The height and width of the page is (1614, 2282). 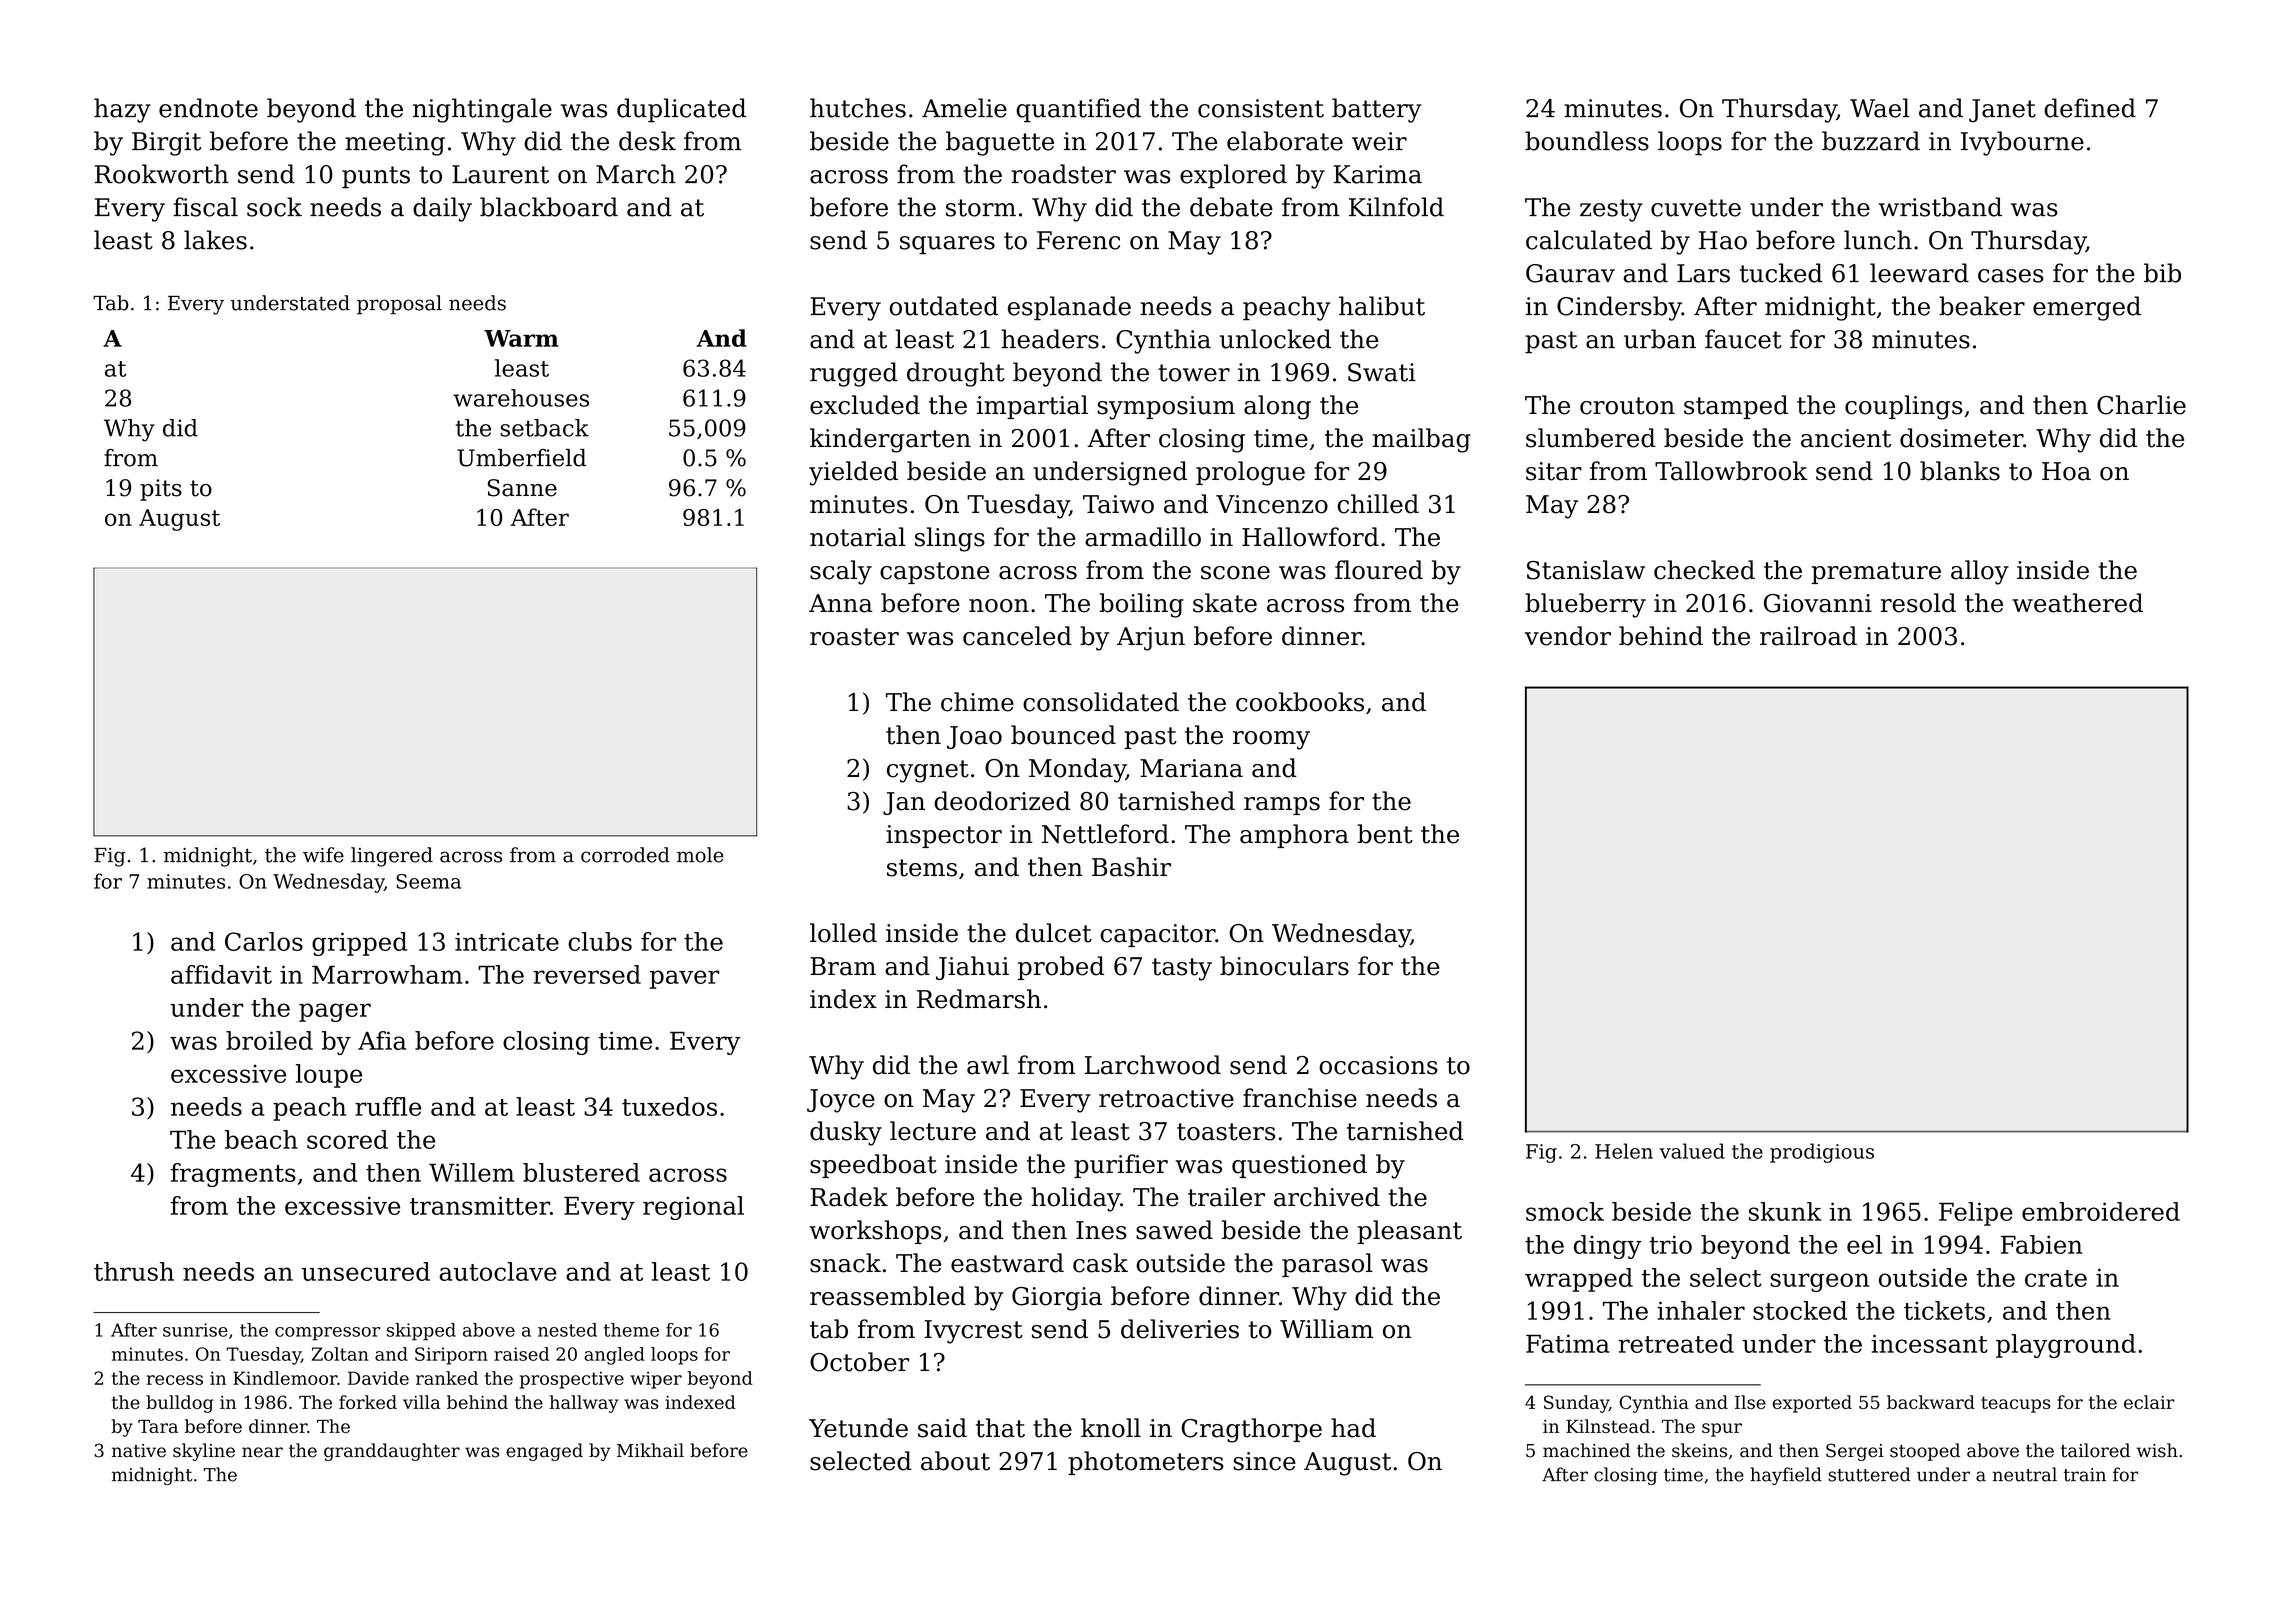 I want to click on speedboat, so click(x=873, y=1166).
